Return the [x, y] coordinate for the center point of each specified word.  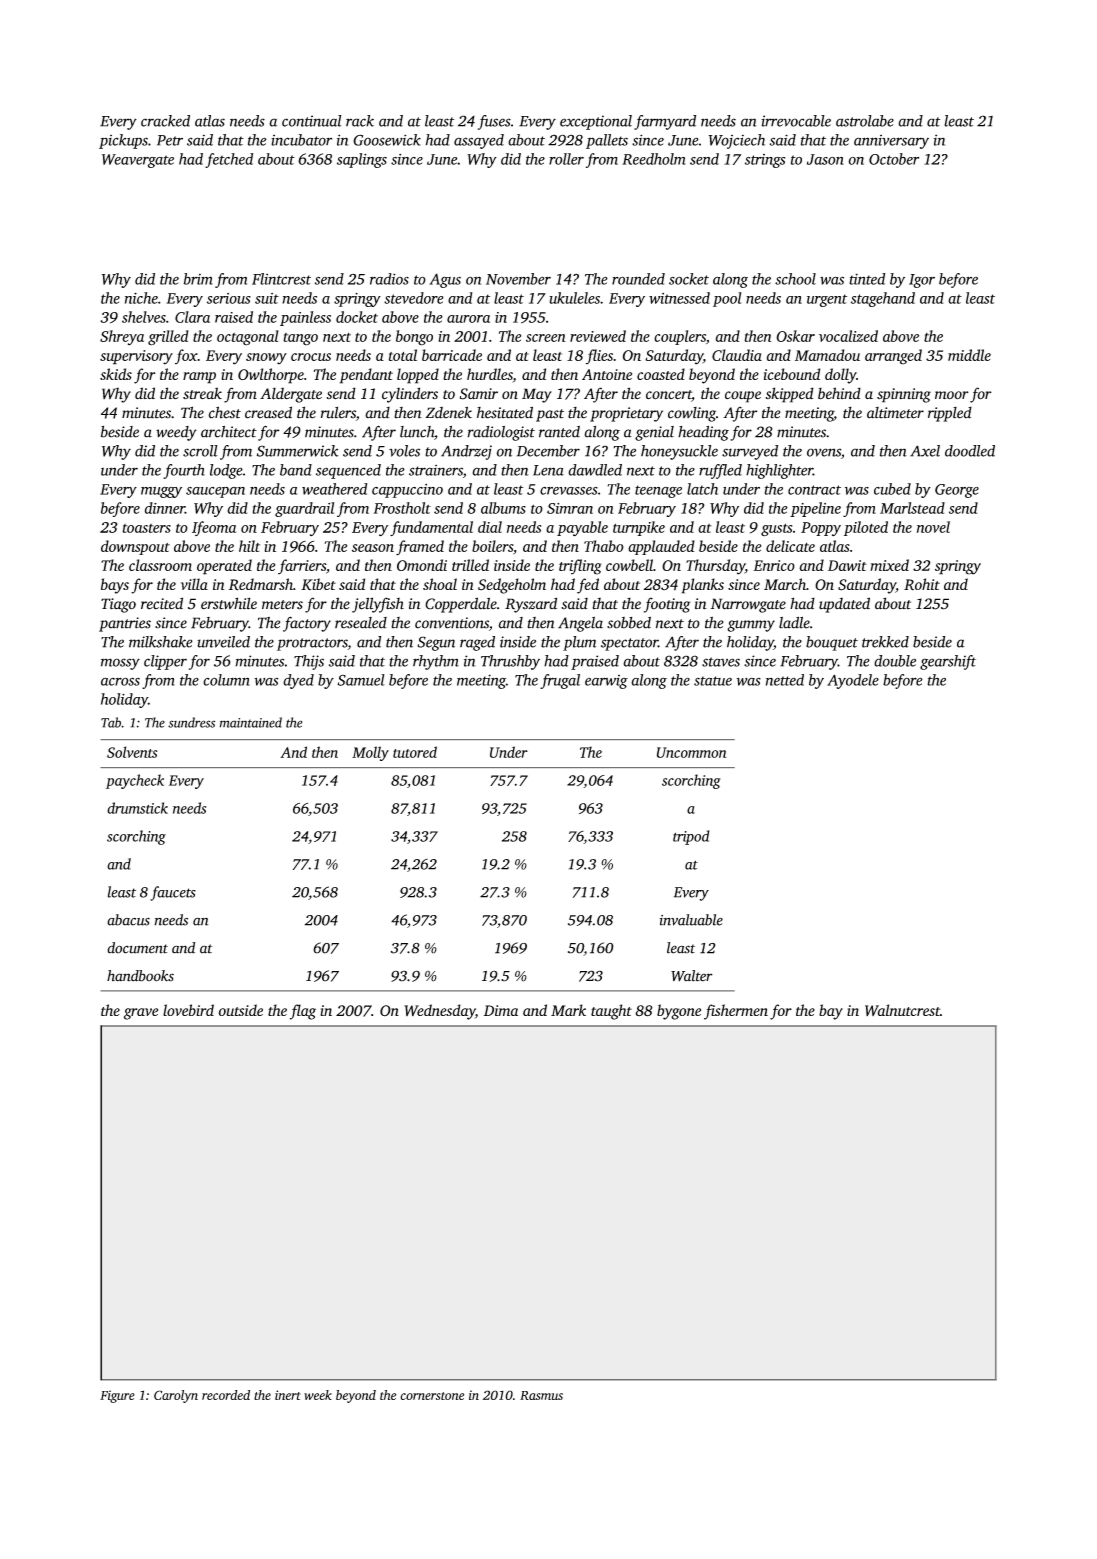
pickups [123, 141]
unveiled [223, 642]
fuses [494, 122]
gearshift [948, 662]
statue [713, 681]
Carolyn [176, 1396]
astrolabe [865, 121]
